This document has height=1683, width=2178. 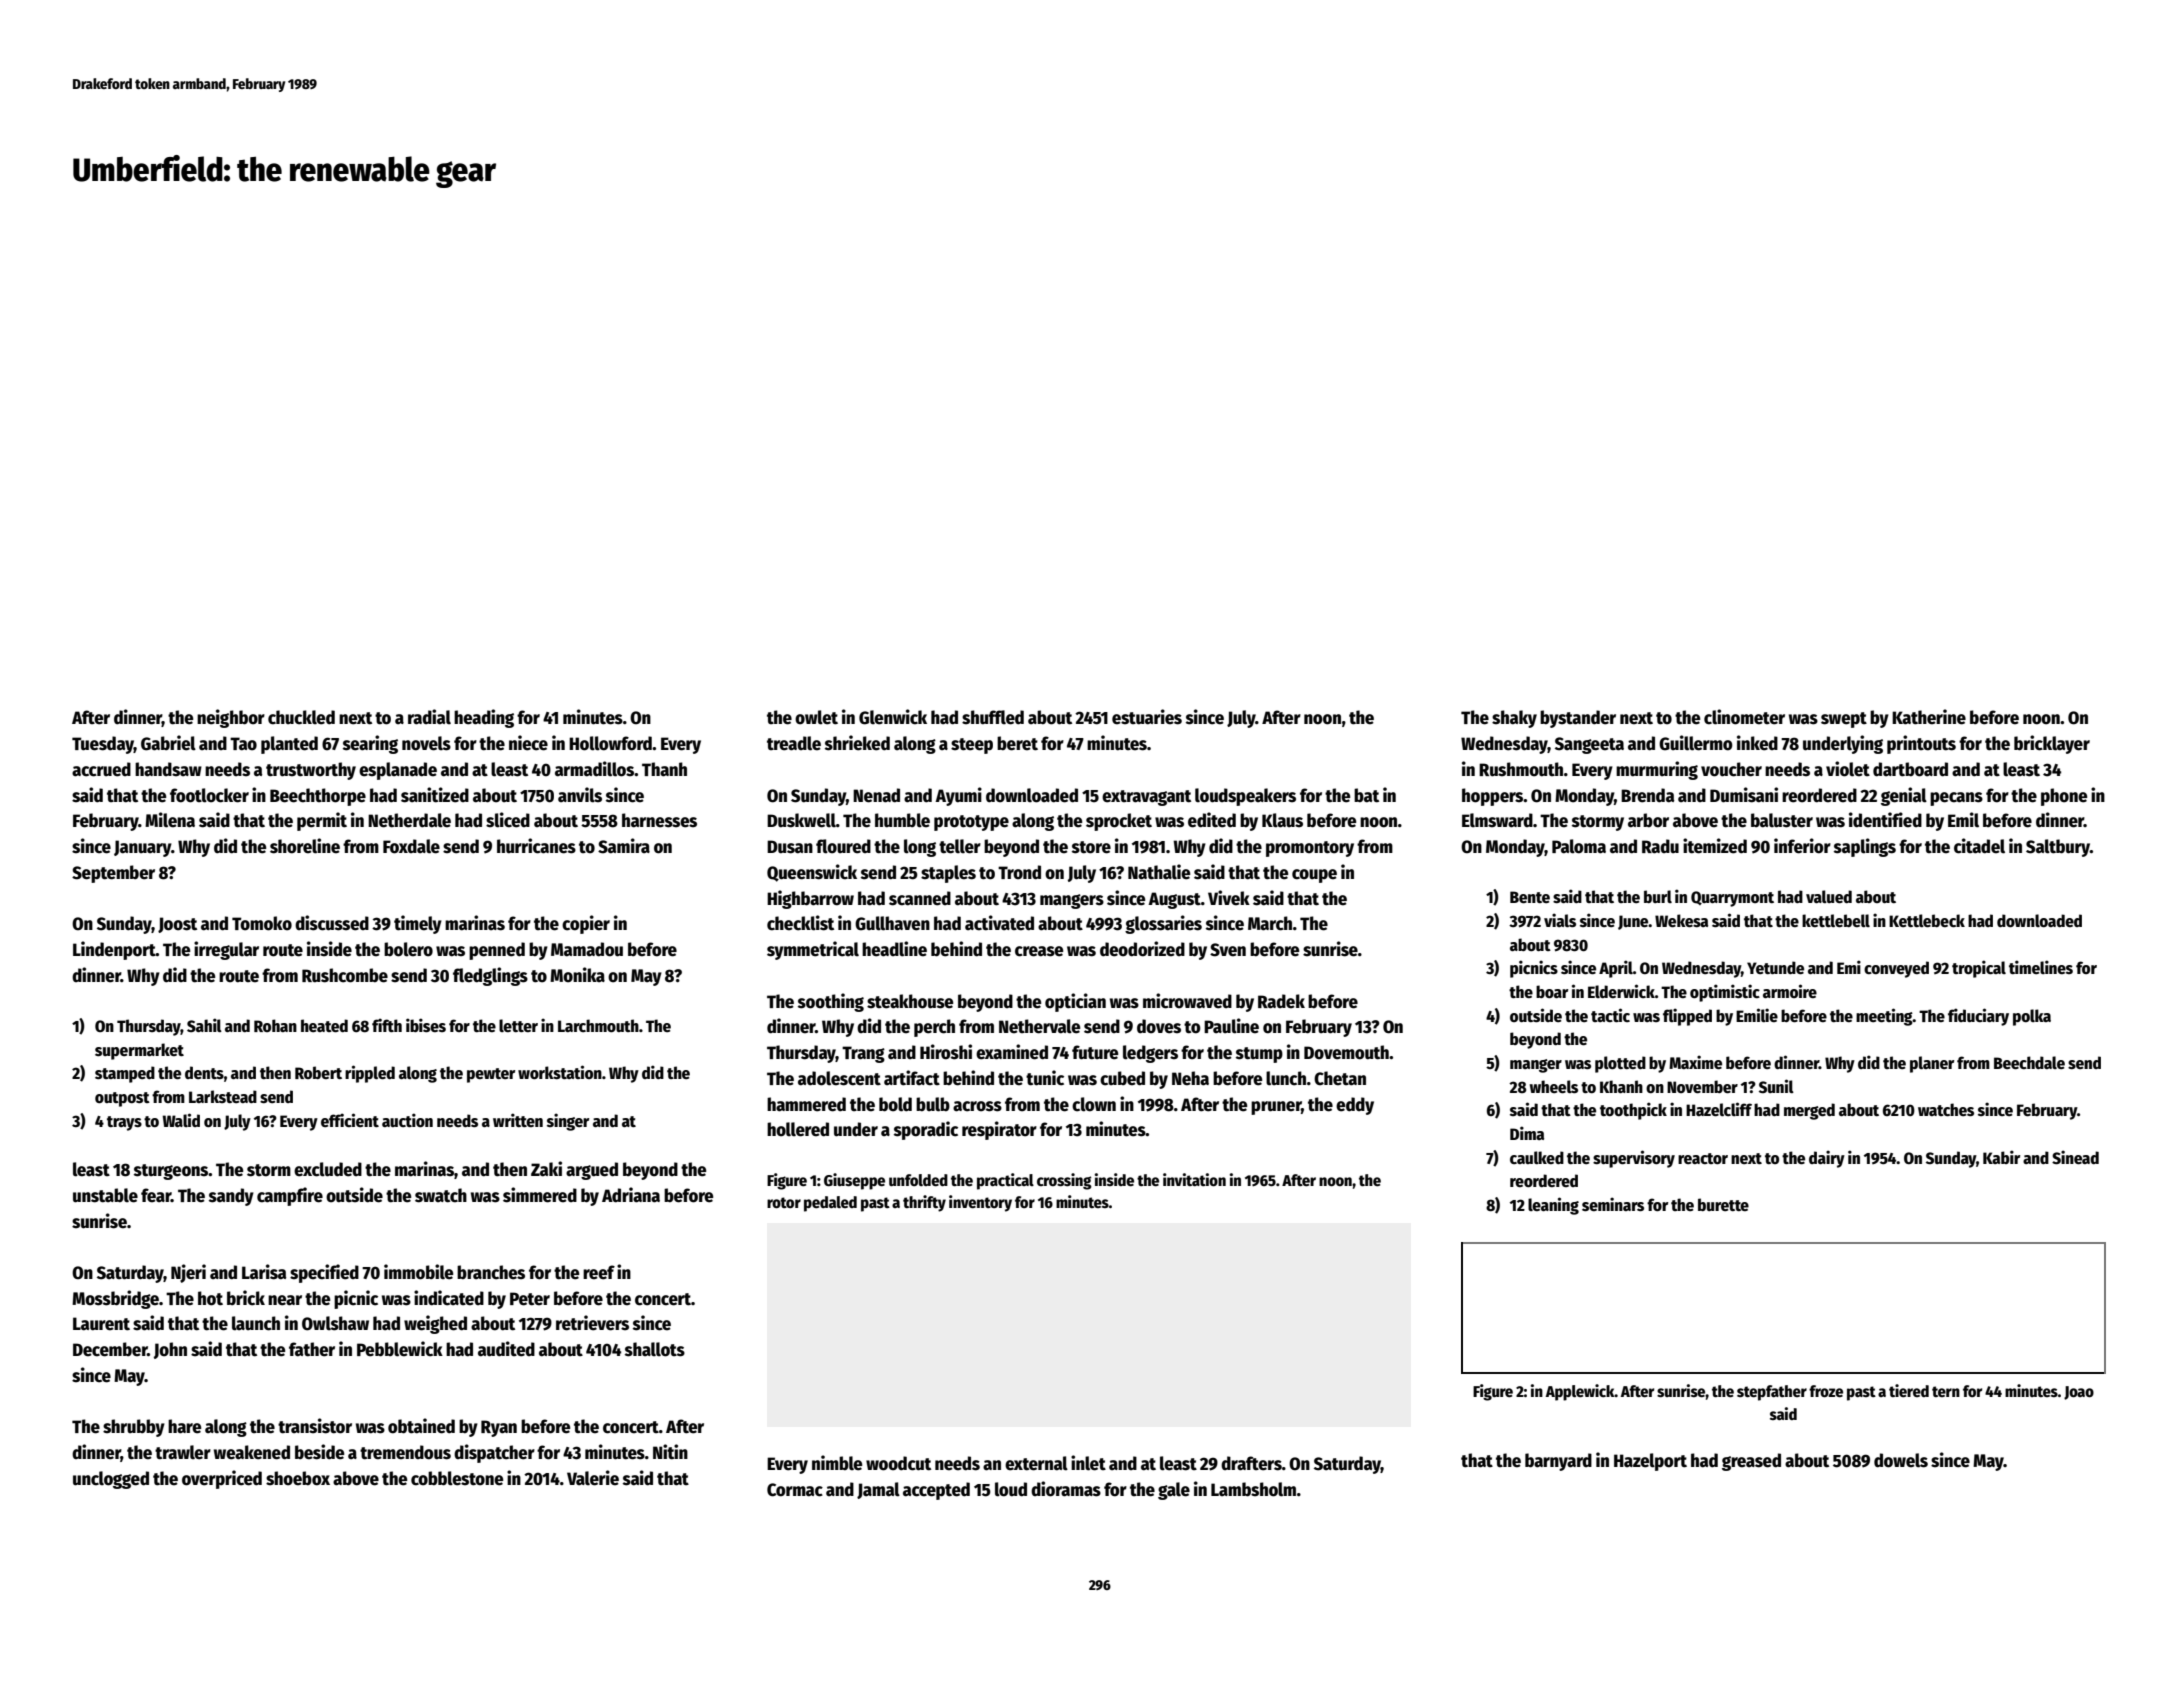 What do you see at coordinates (624, 846) in the document?
I see `Samira` at bounding box center [624, 846].
